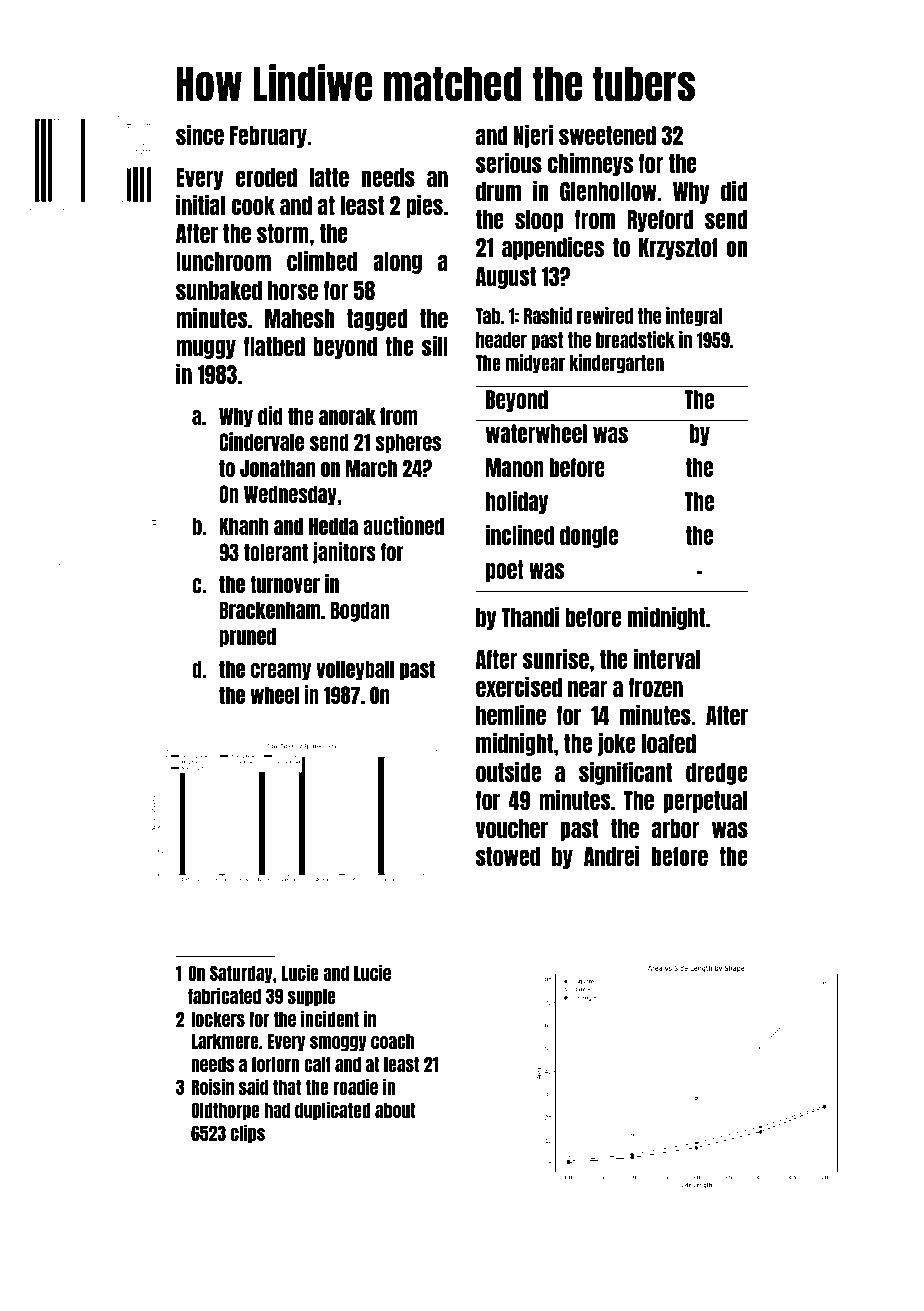 This screenshot has height=1311, width=924. Describe the element at coordinates (248, 1133) in the screenshot. I see `clips` at that location.
